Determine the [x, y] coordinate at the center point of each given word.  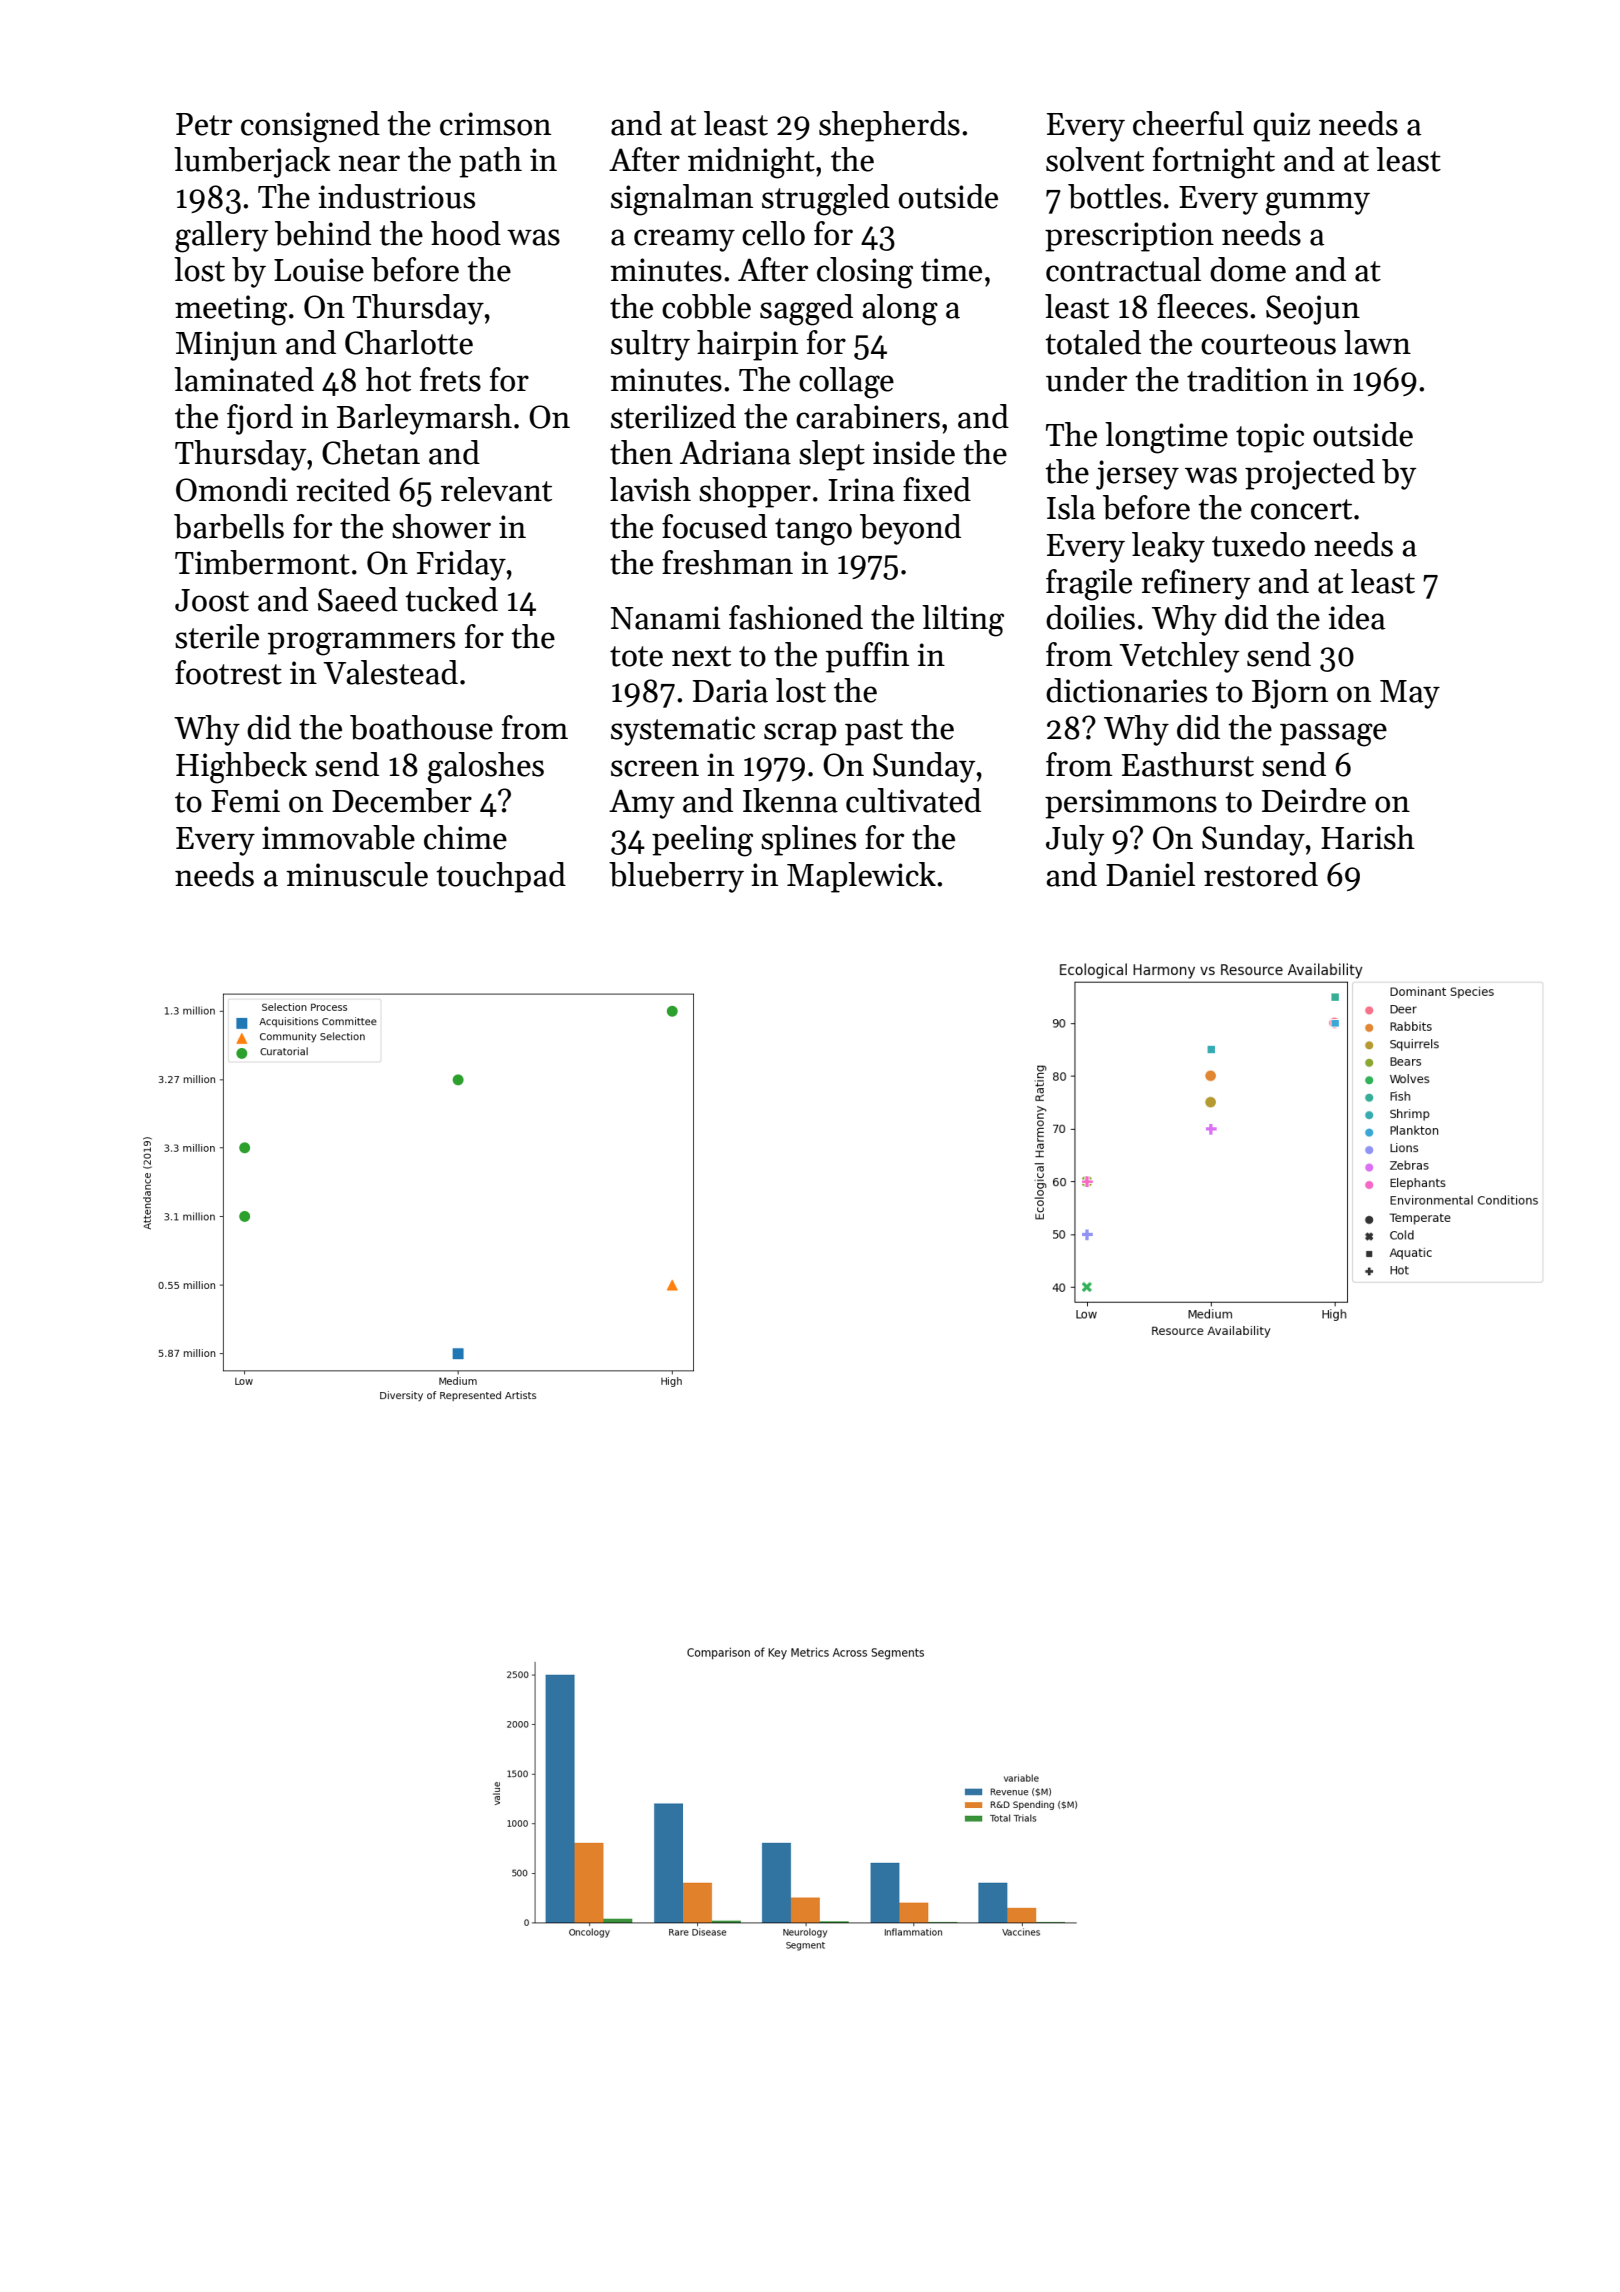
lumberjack [252, 162]
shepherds [889, 126]
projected [1310, 474]
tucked [451, 599]
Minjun [226, 346]
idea [1356, 617]
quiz [1281, 127]
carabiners [868, 416]
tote [636, 656]
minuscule [357, 874]
